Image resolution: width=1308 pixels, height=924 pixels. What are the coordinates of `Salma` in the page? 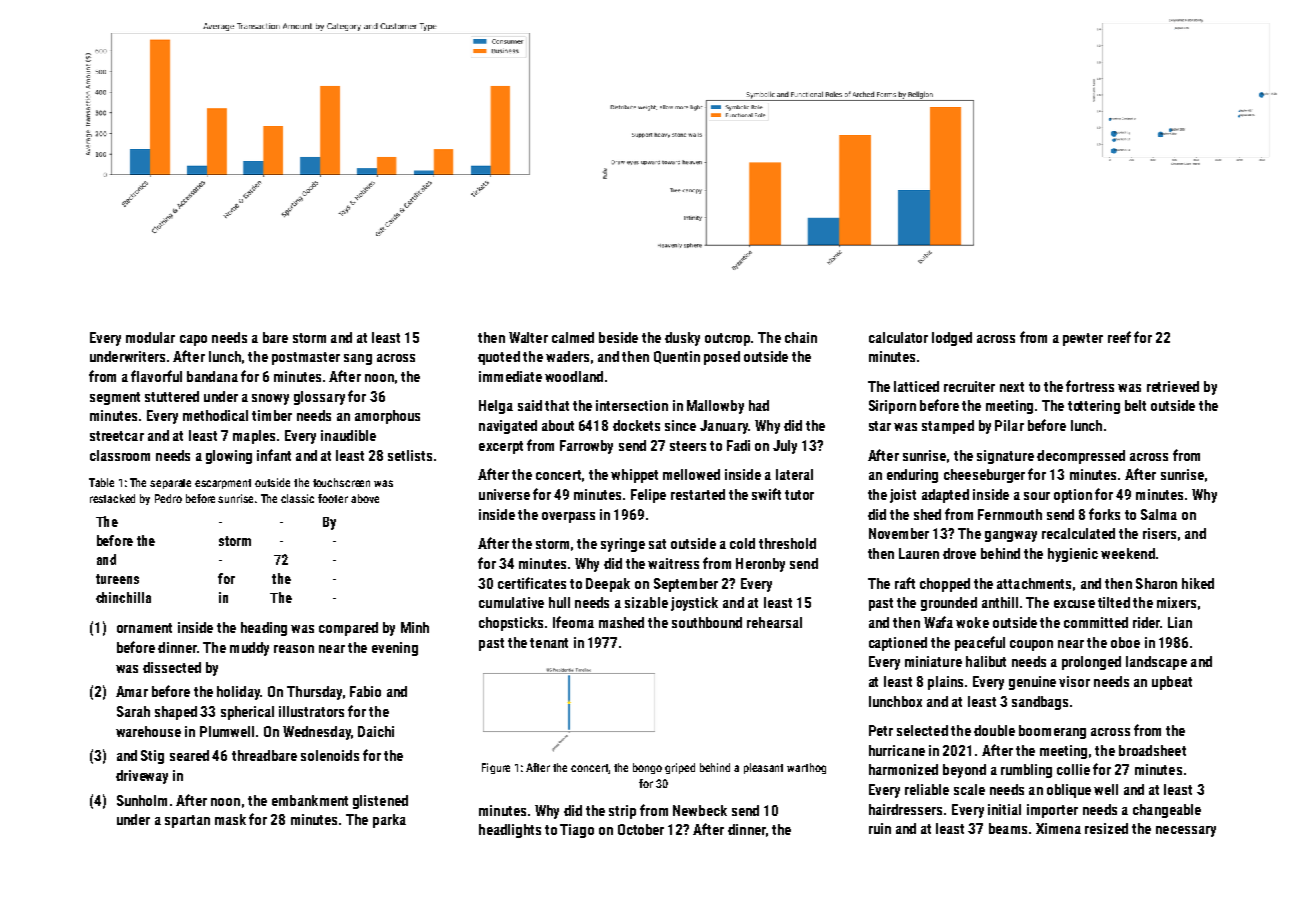 It's located at (1159, 514).
